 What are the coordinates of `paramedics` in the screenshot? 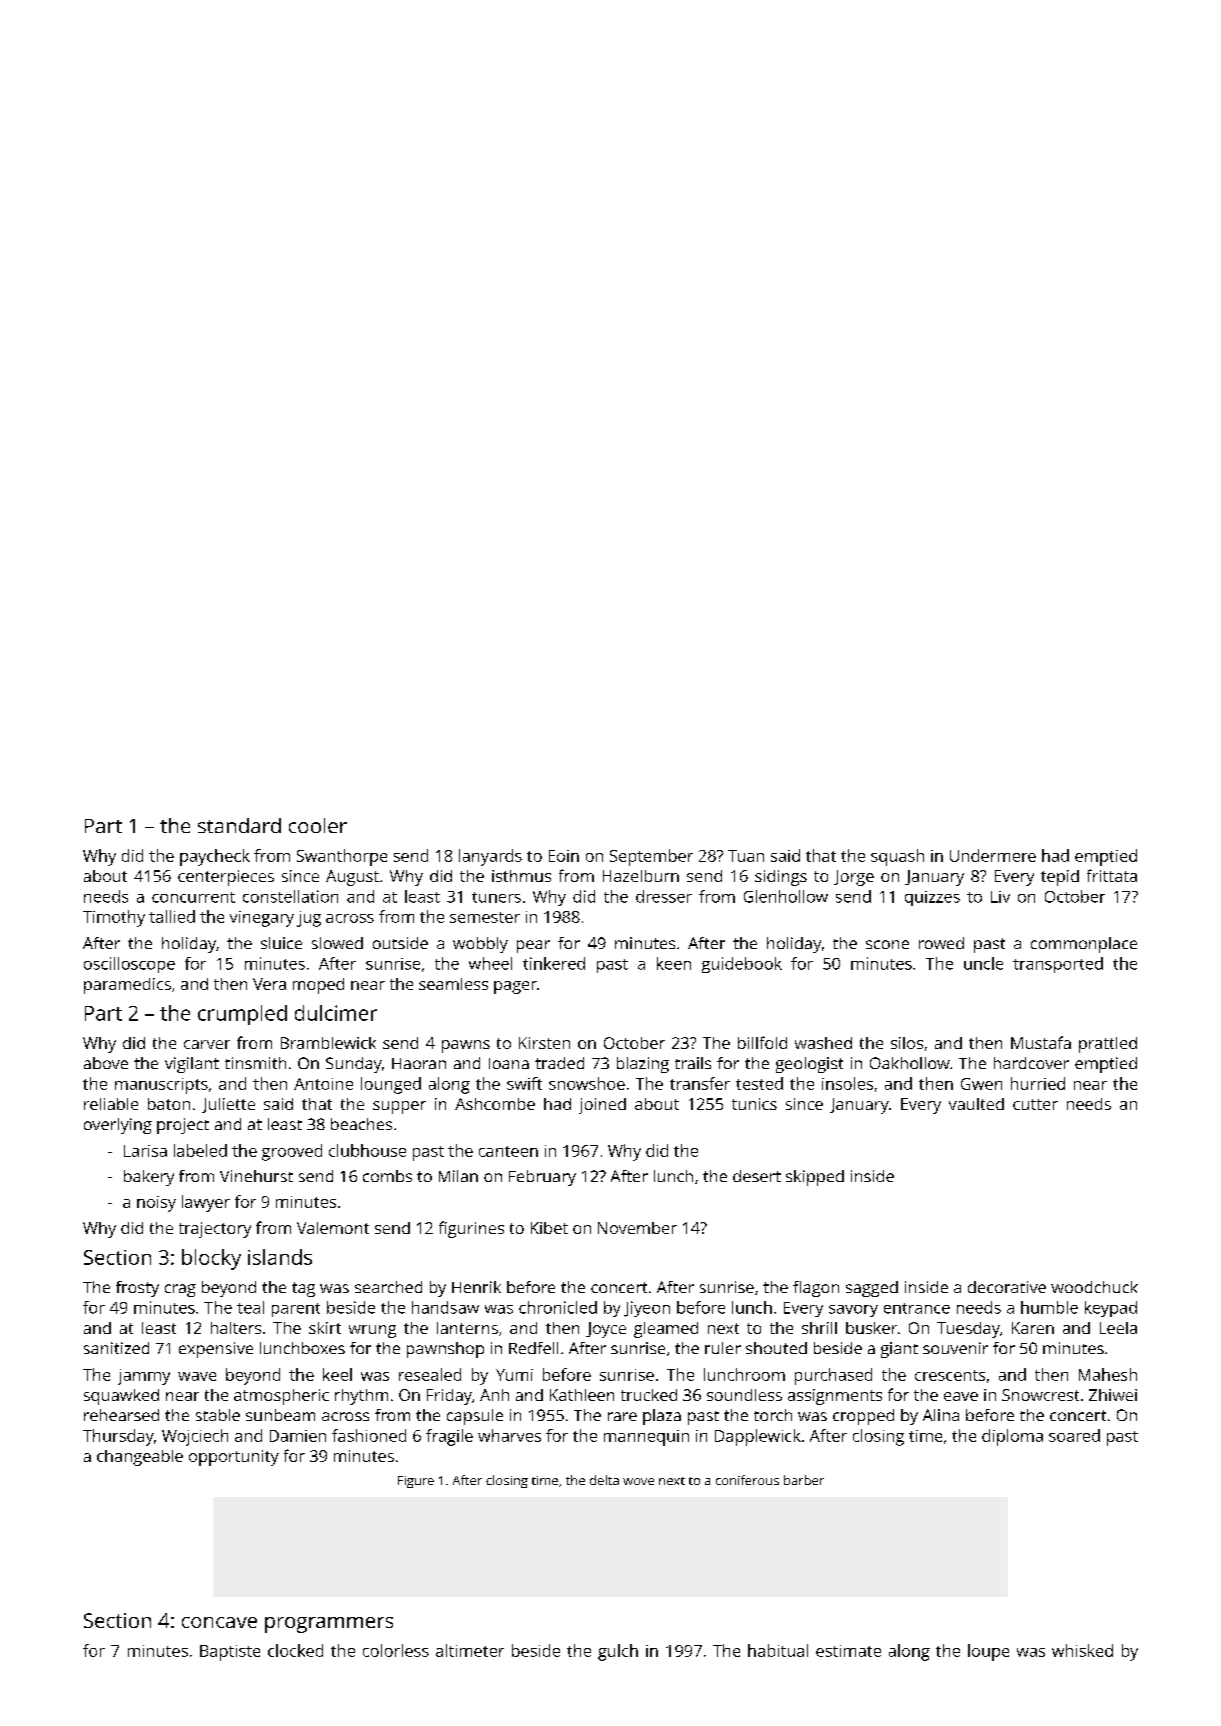 It's located at (127, 986).
